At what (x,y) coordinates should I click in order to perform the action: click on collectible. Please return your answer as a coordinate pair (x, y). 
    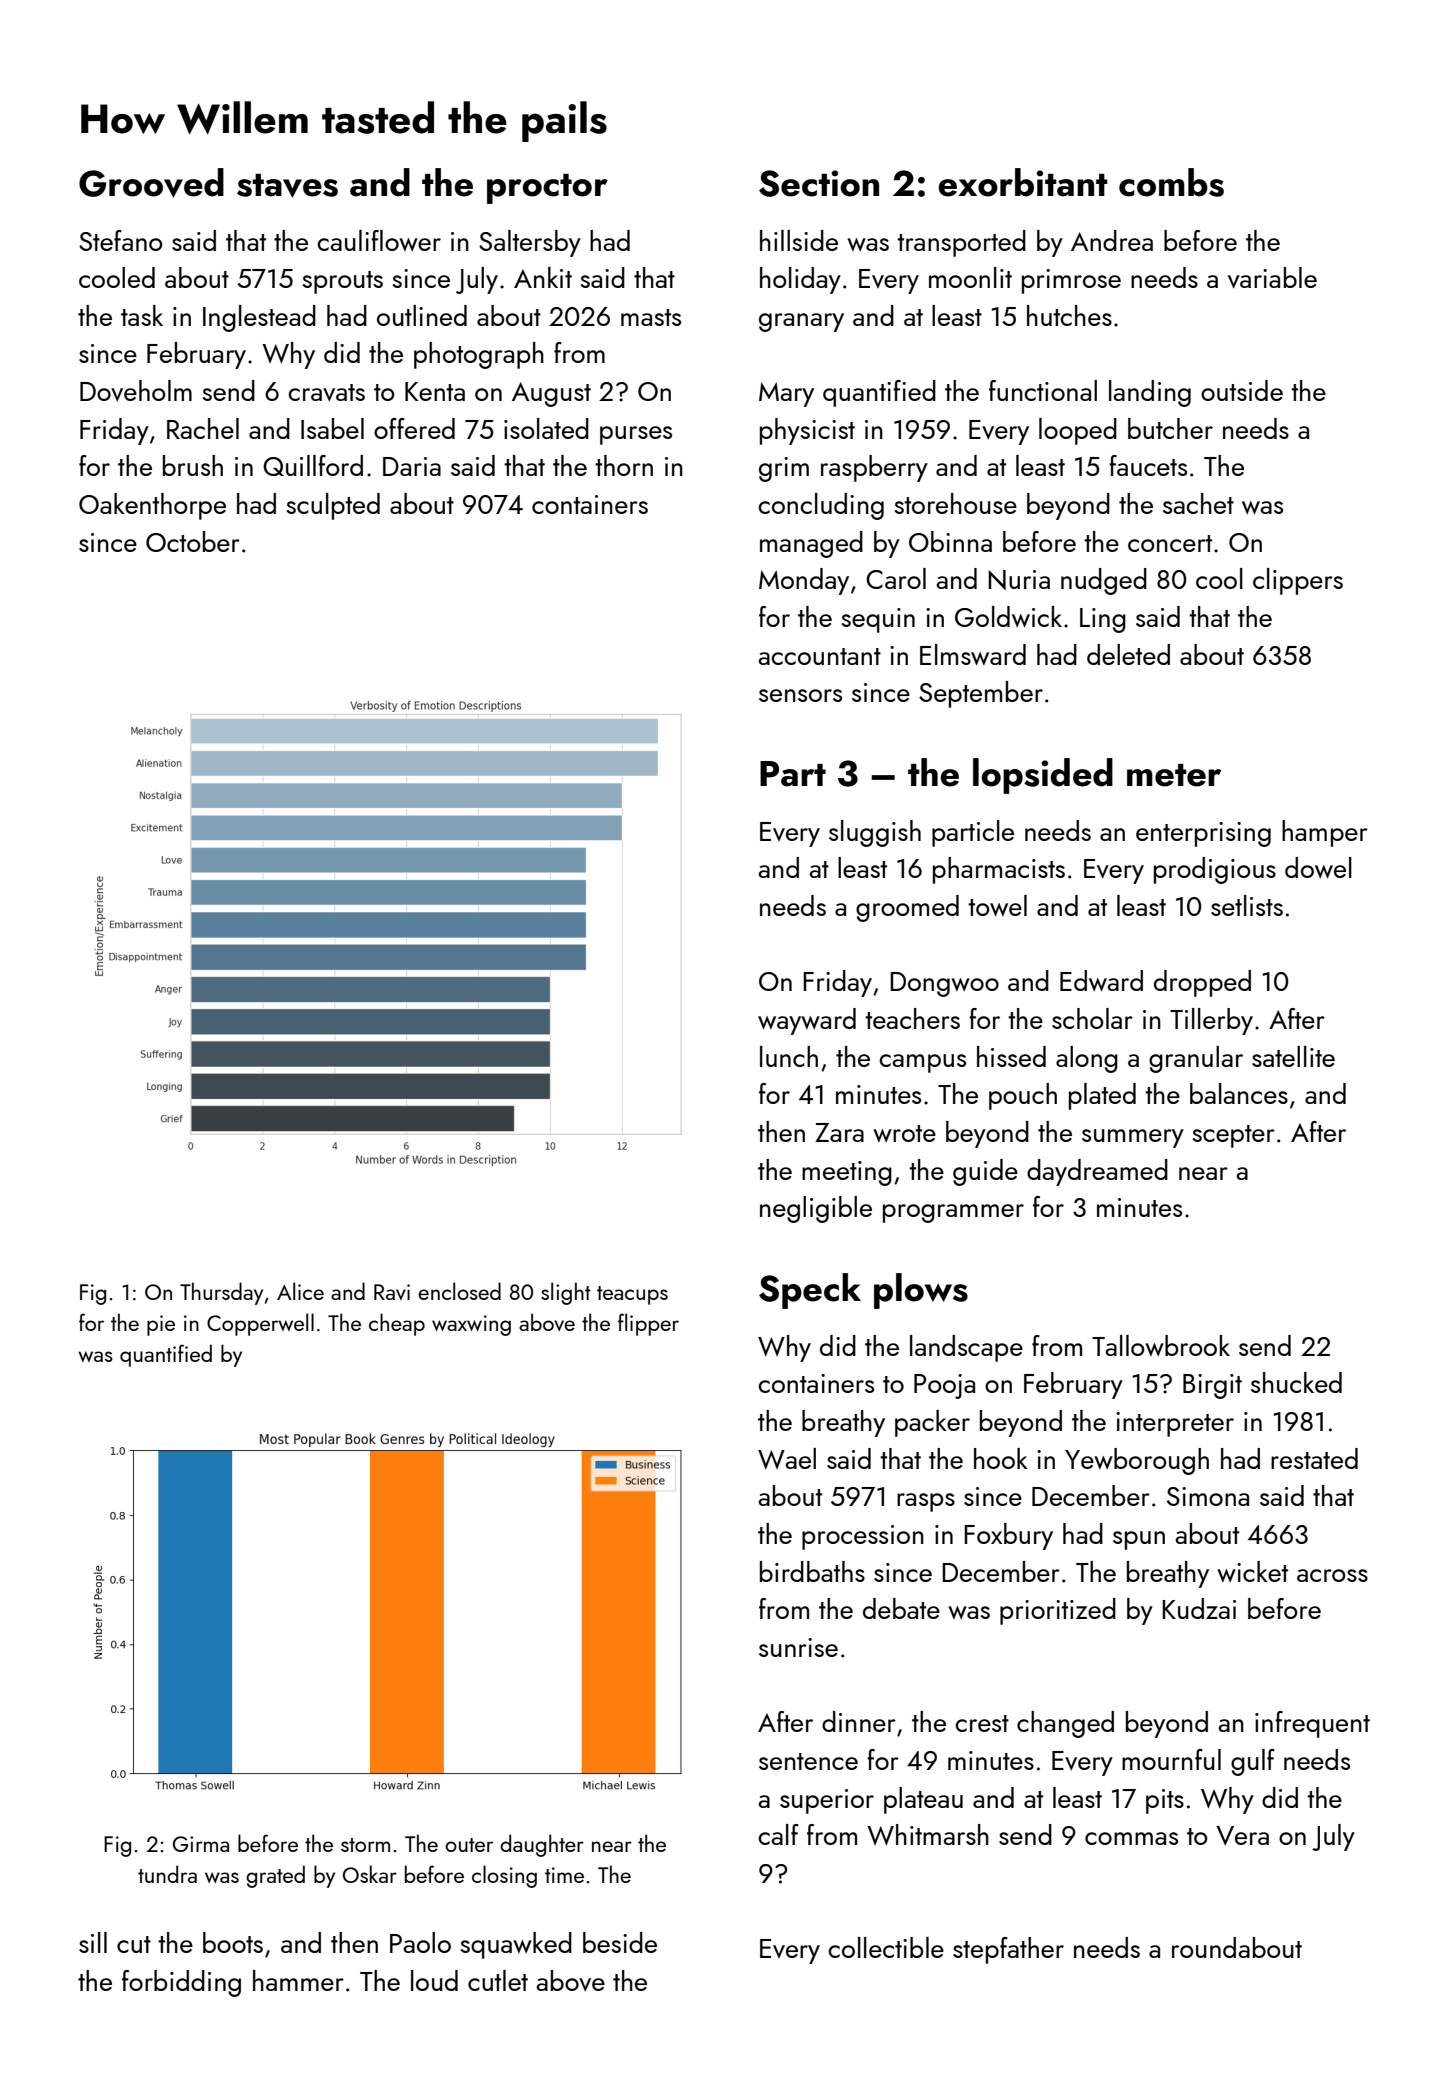
    Looking at the image, I should click on (886, 1947).
